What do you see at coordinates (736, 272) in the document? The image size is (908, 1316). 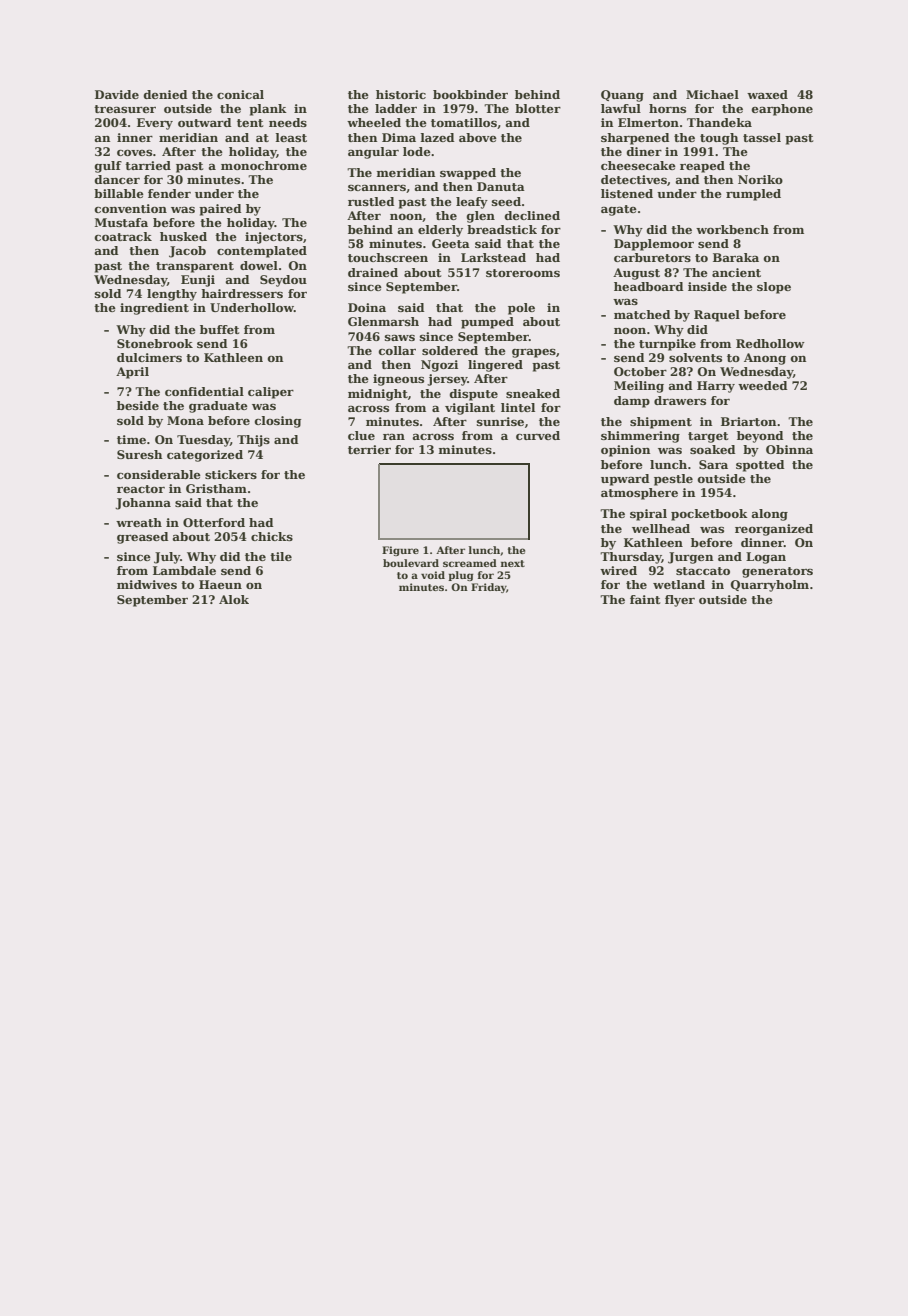 I see `ancient` at bounding box center [736, 272].
